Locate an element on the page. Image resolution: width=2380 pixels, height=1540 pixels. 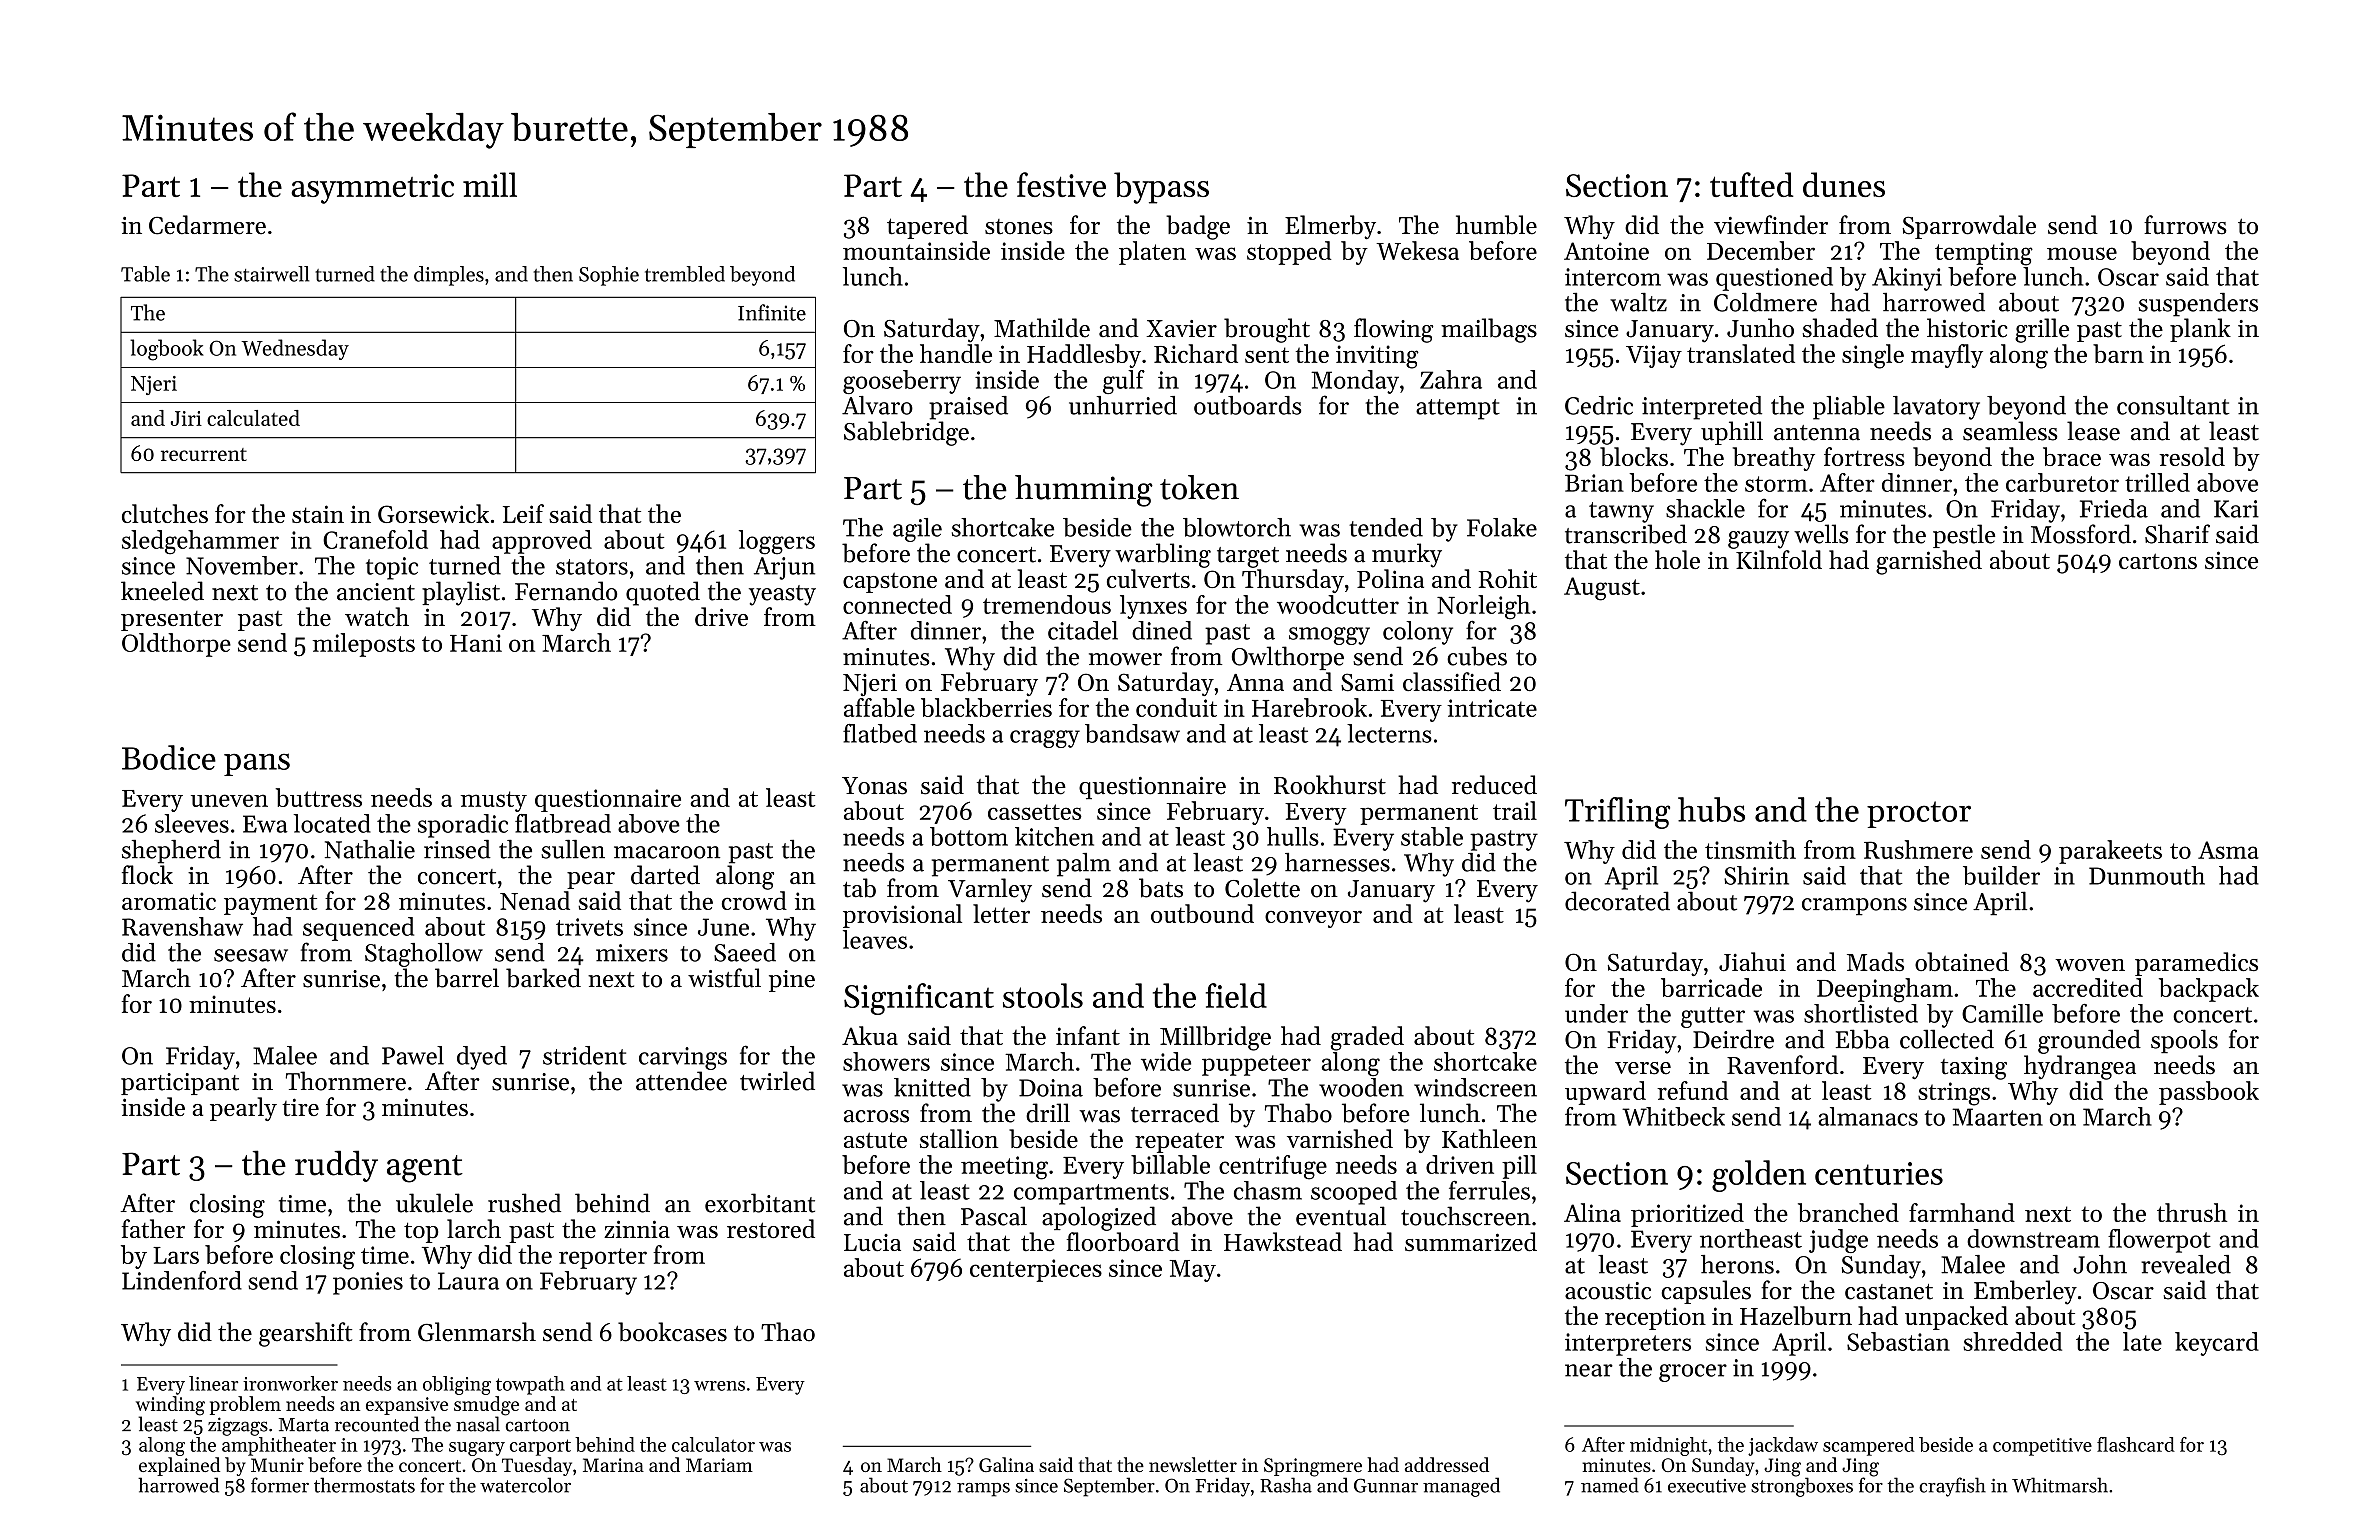
Bodice is located at coordinates (169, 757).
